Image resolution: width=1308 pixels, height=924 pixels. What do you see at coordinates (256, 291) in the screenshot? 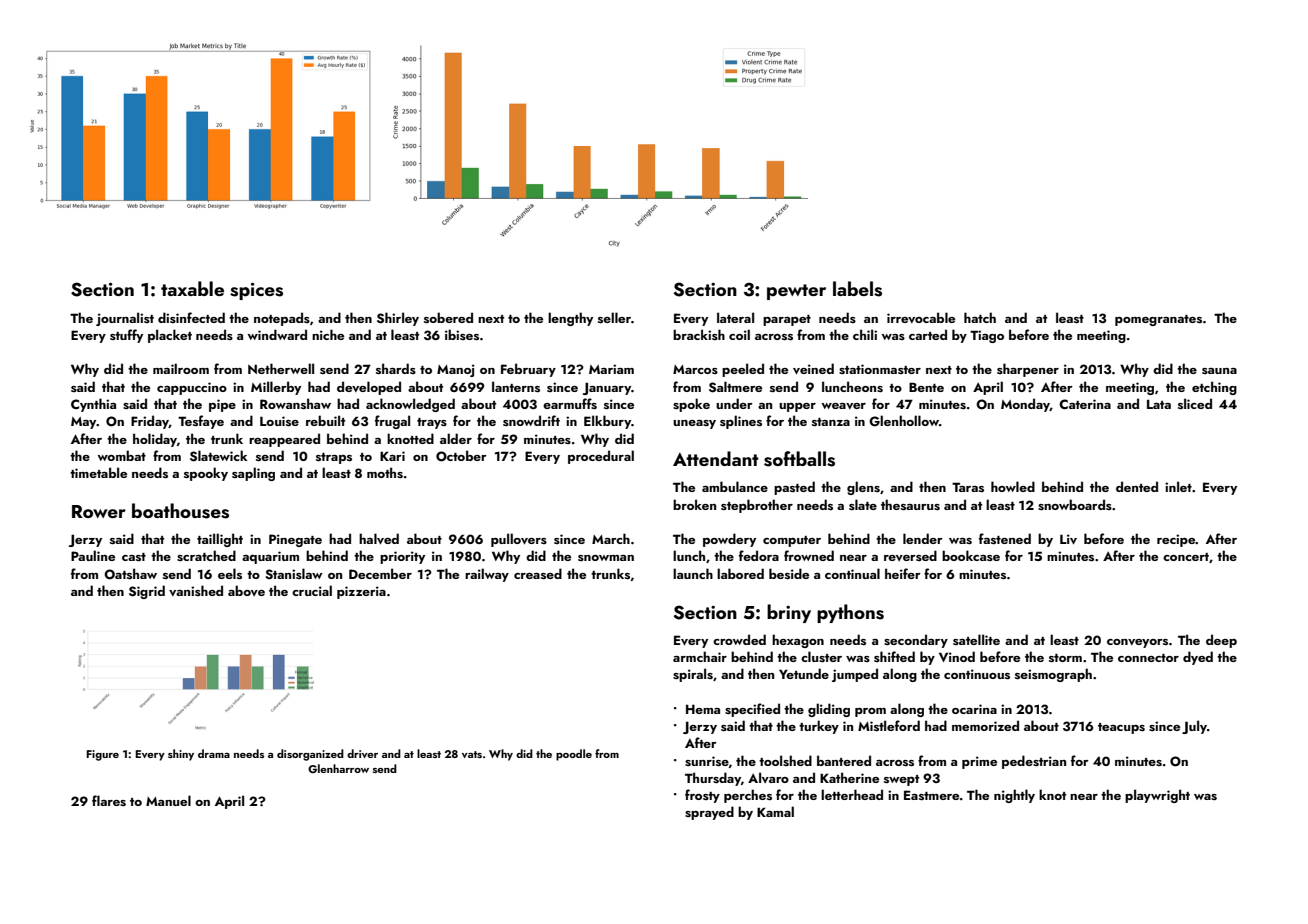
I see `spices` at bounding box center [256, 291].
